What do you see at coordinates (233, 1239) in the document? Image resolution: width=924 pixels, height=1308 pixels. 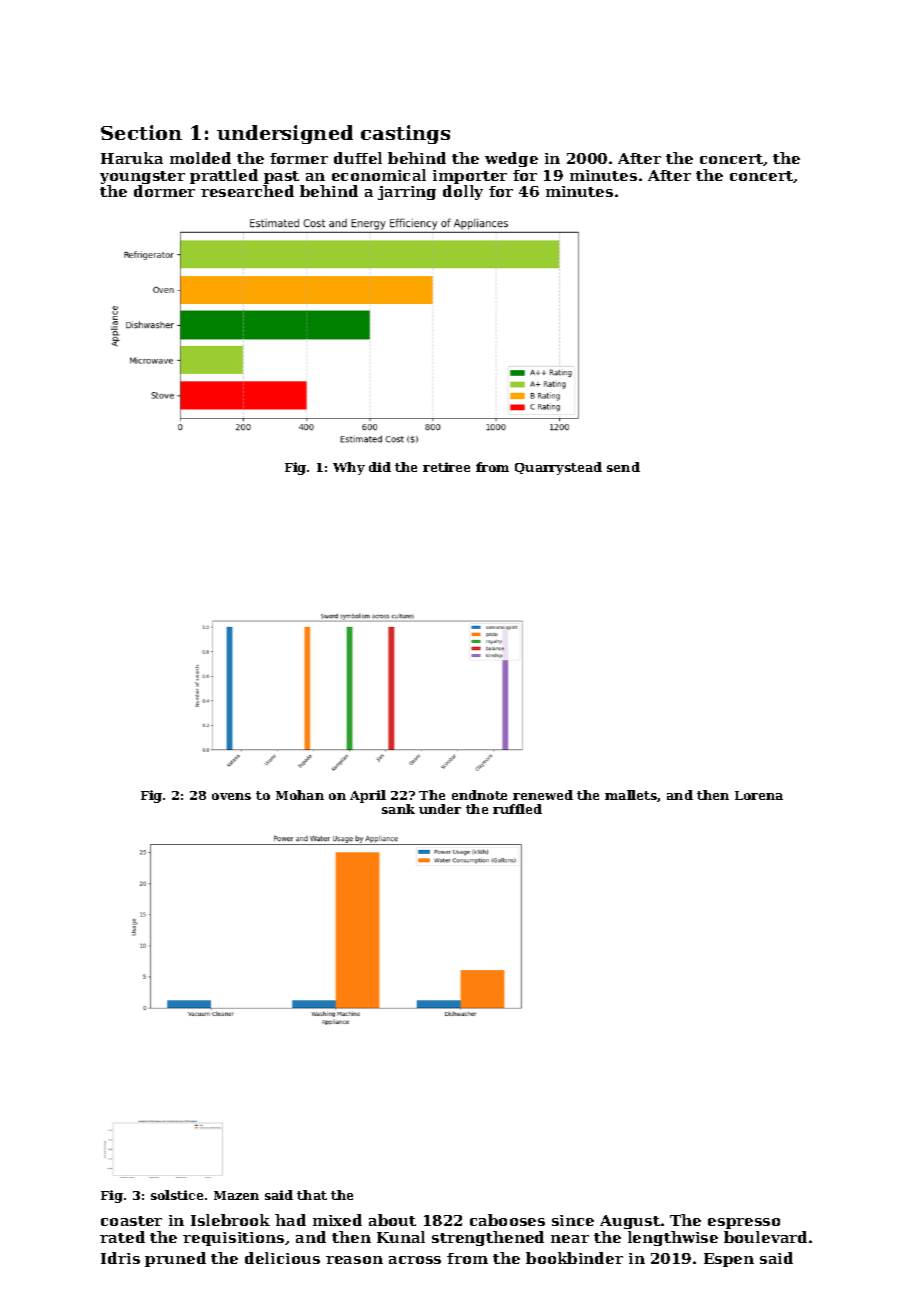 I see `requisitions` at bounding box center [233, 1239].
